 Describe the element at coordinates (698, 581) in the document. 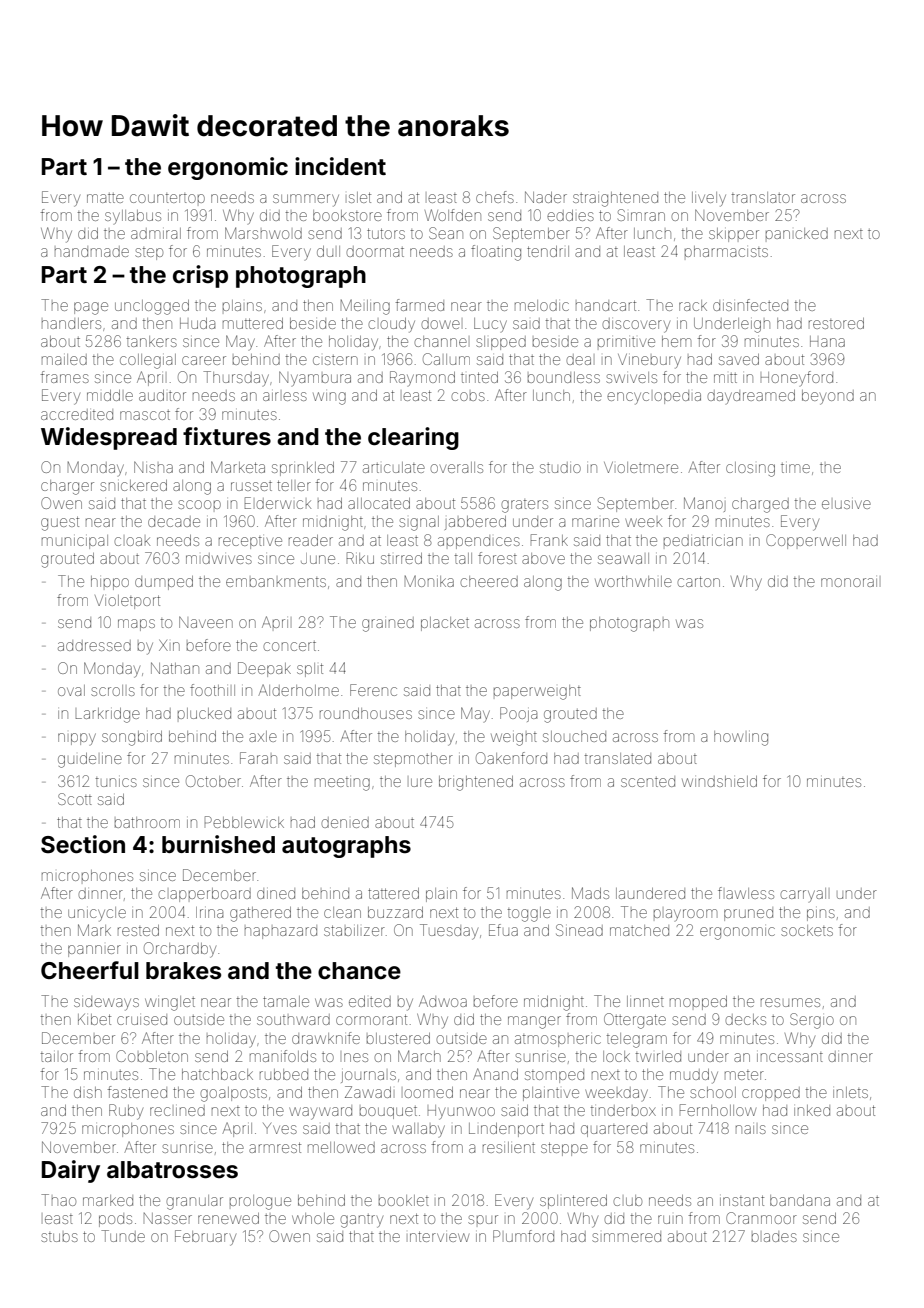

I see `carton` at that location.
